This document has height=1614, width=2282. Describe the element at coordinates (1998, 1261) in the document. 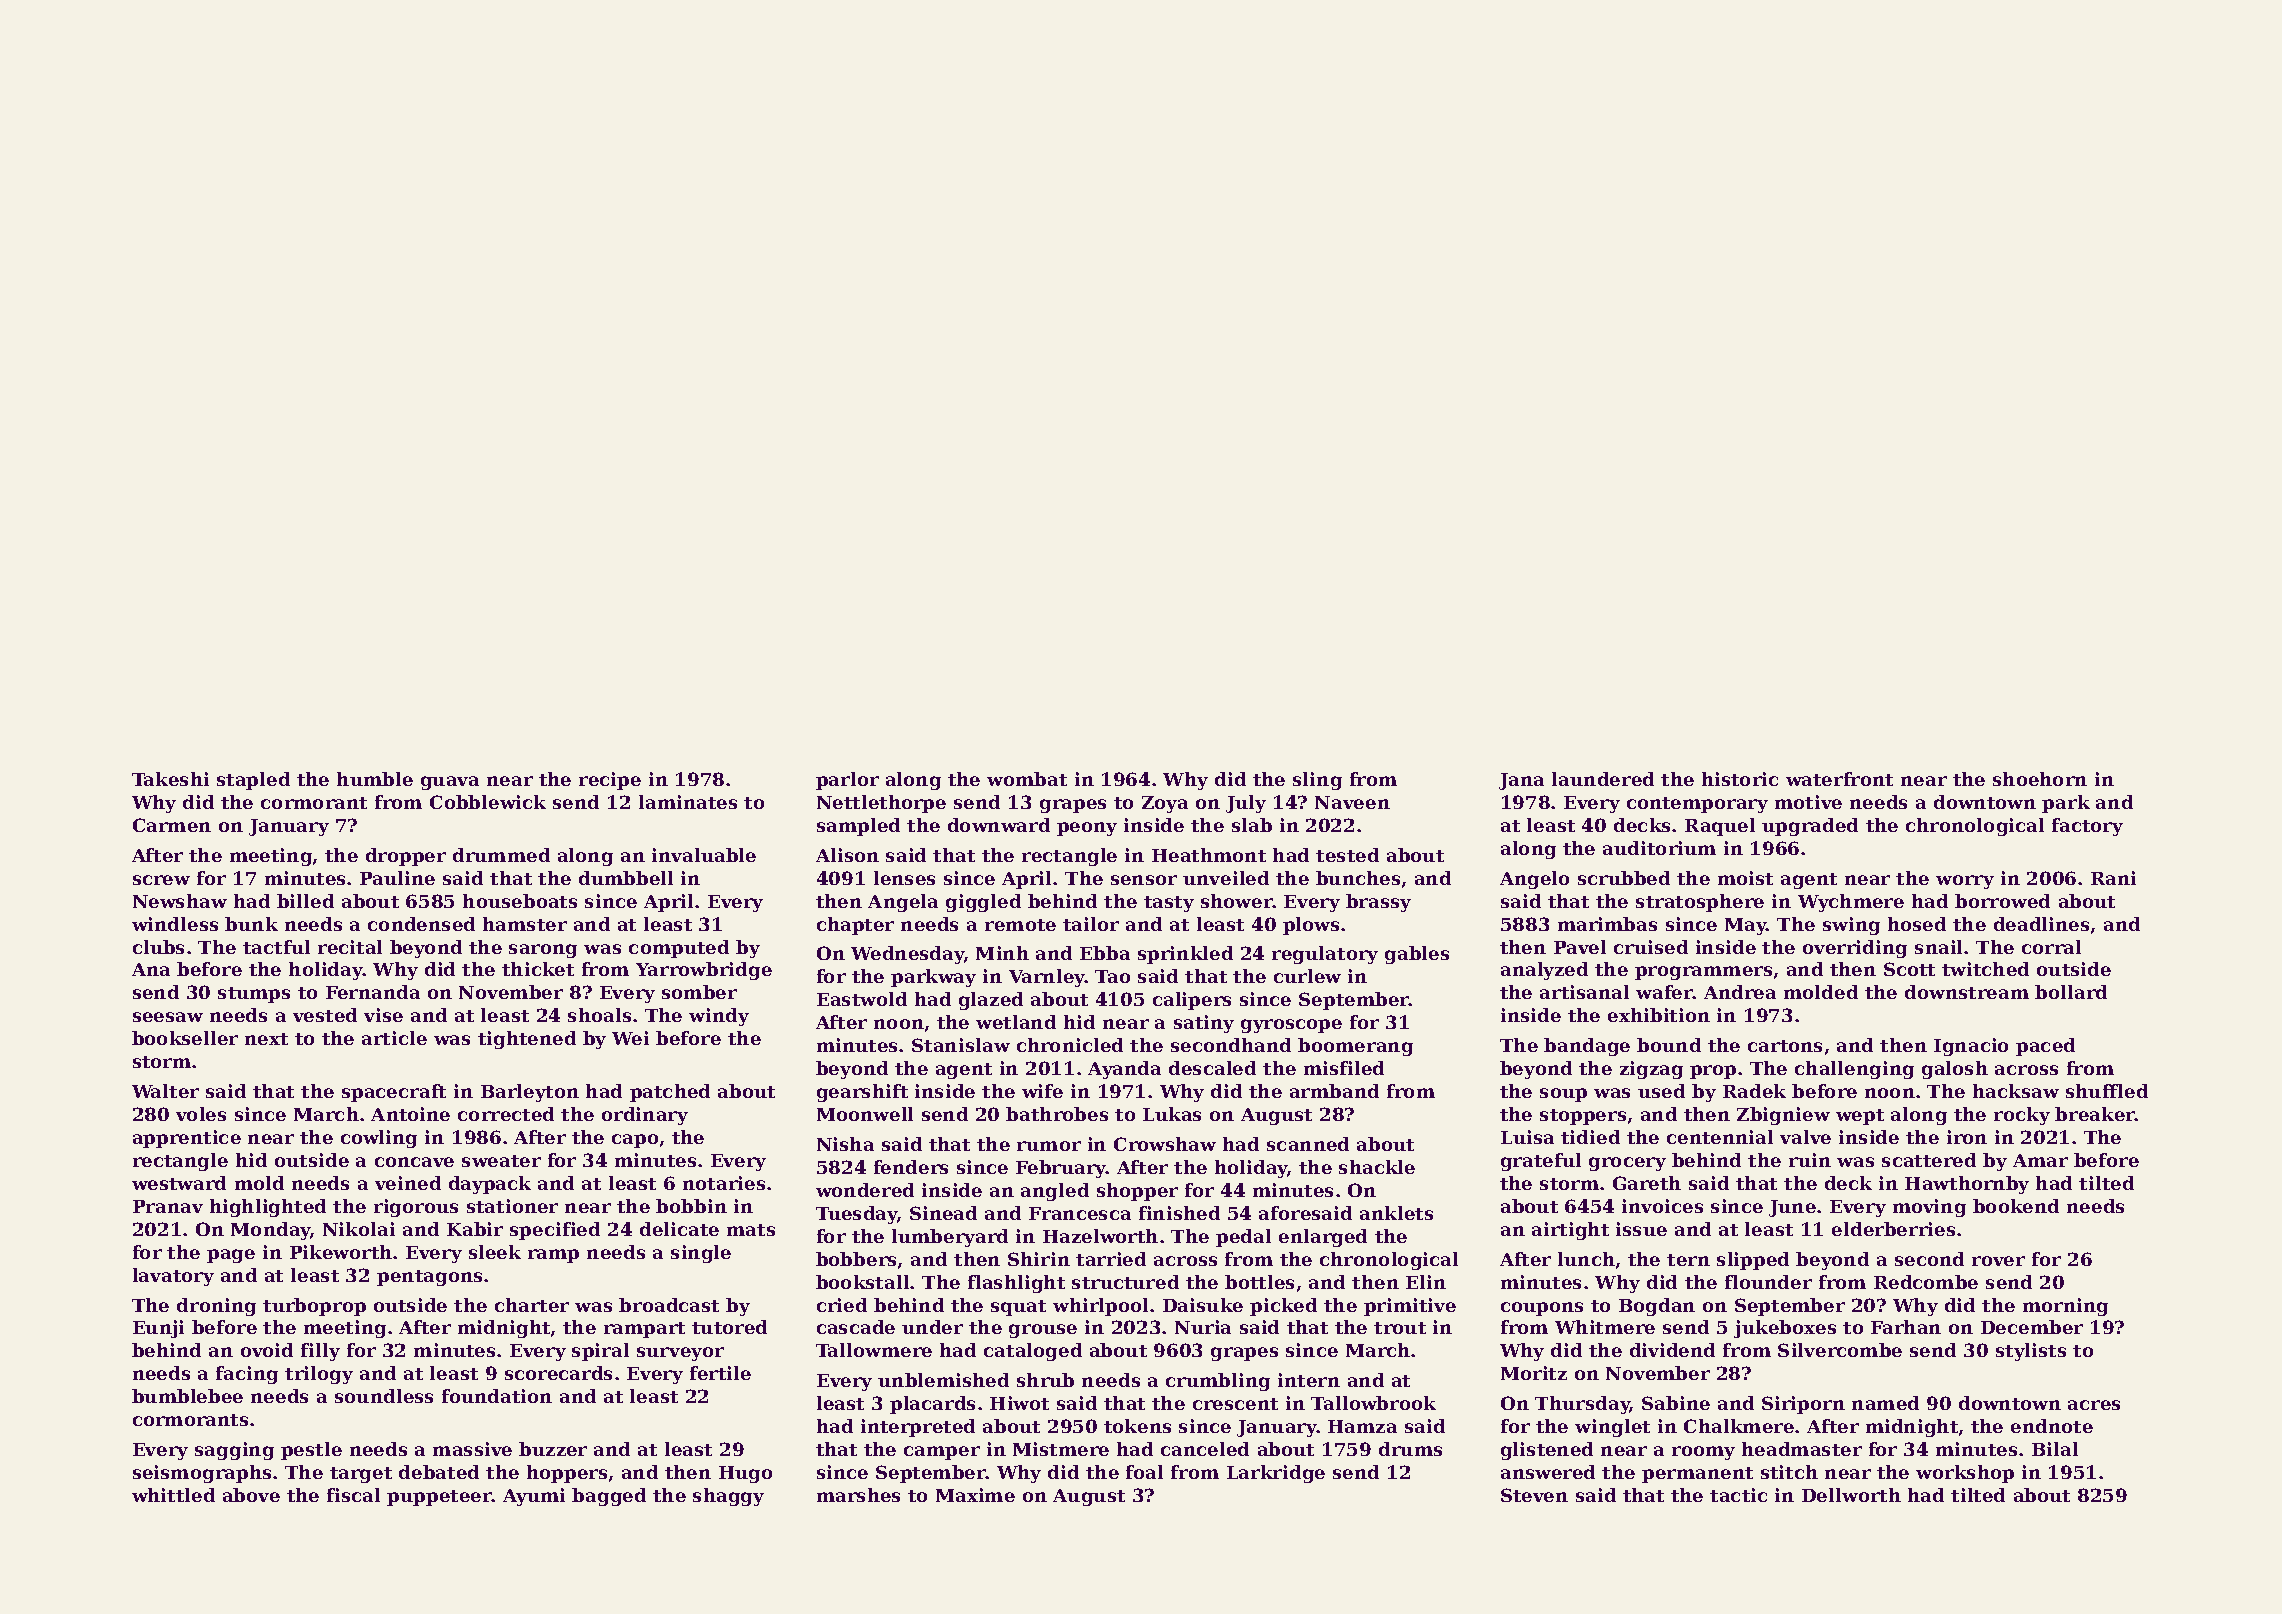

I see `rover` at that location.
